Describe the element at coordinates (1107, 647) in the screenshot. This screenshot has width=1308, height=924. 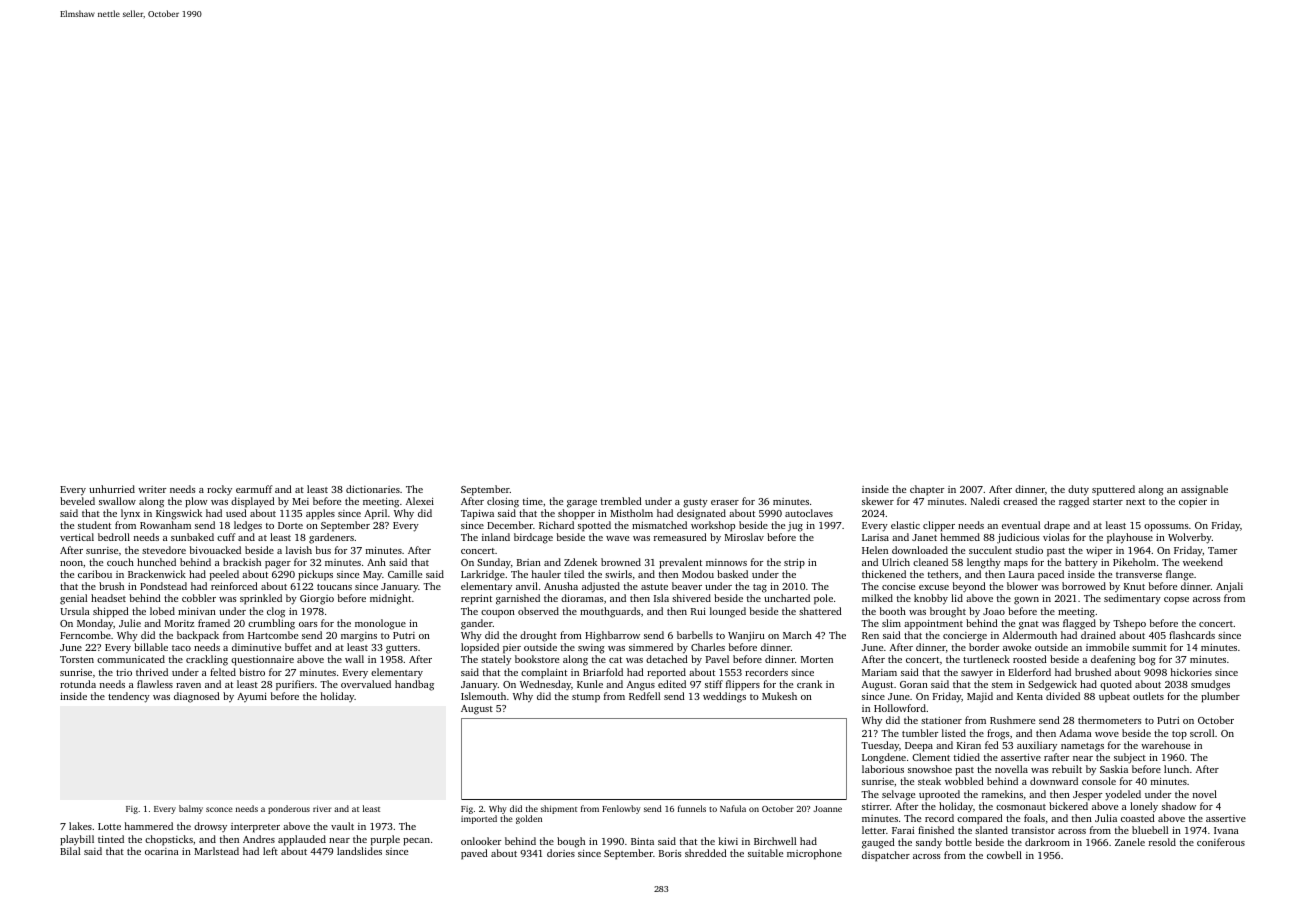
I see `immobile` at that location.
